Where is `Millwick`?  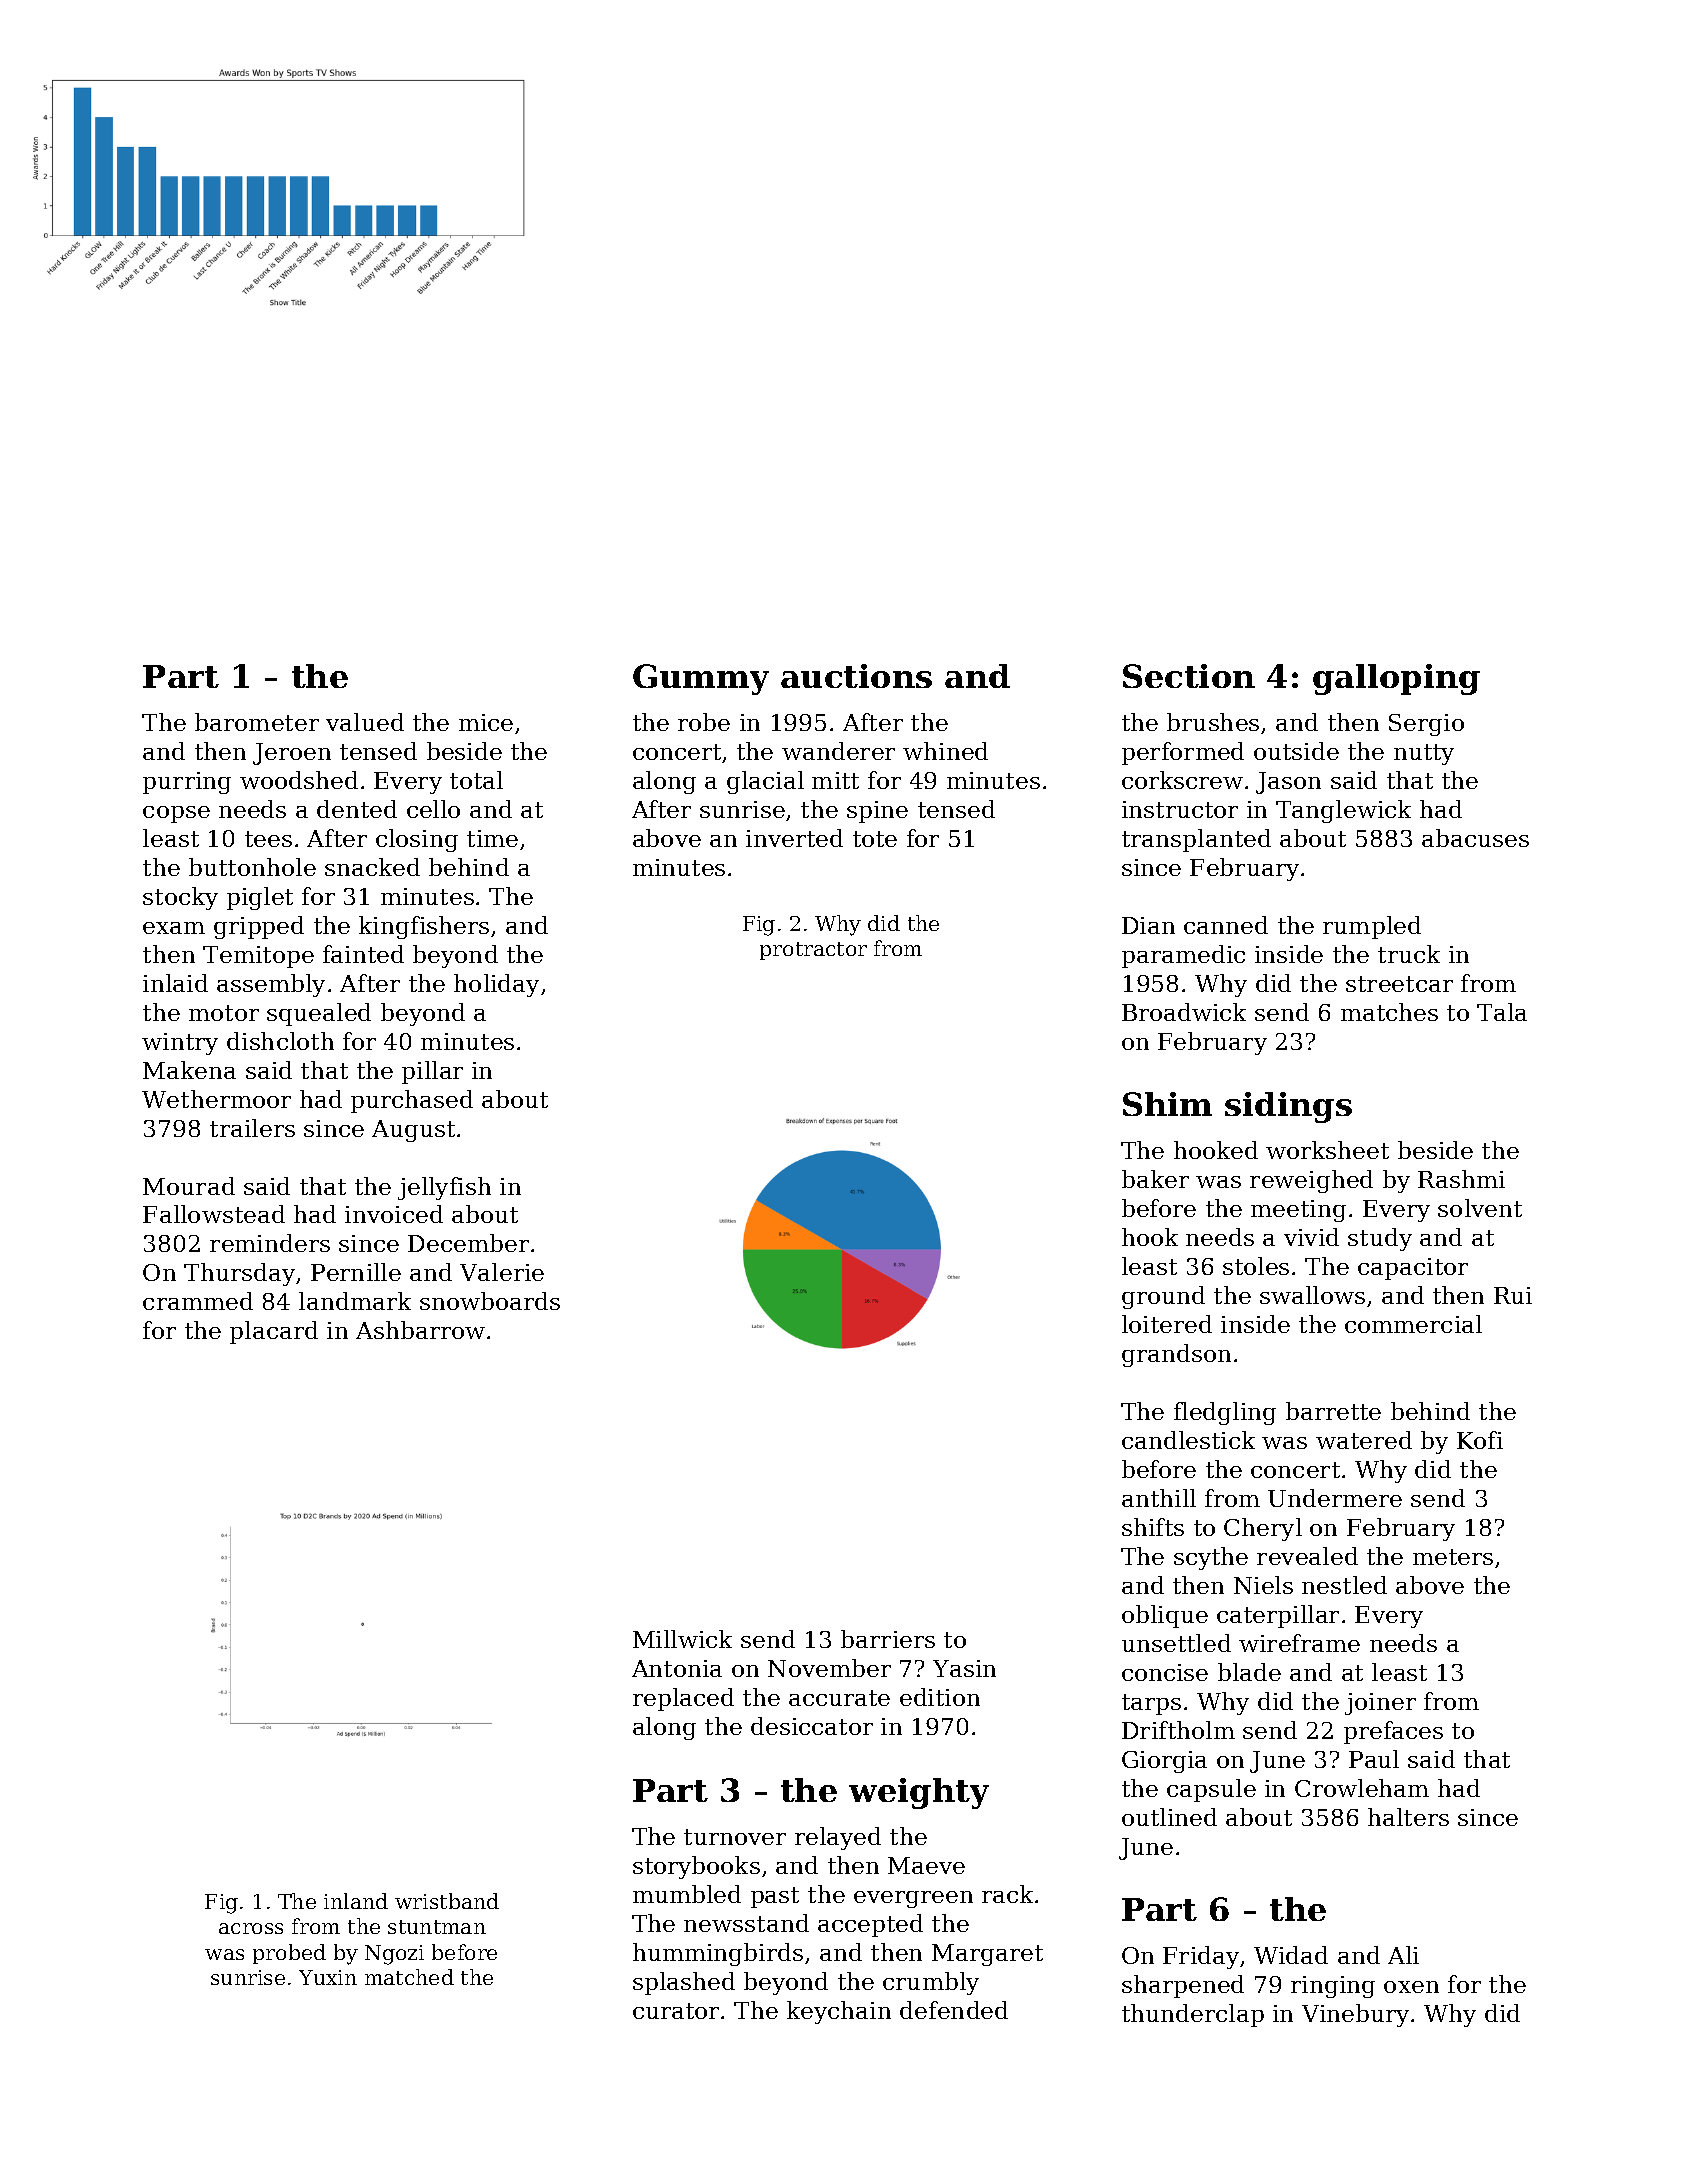 Millwick is located at coordinates (682, 1639).
